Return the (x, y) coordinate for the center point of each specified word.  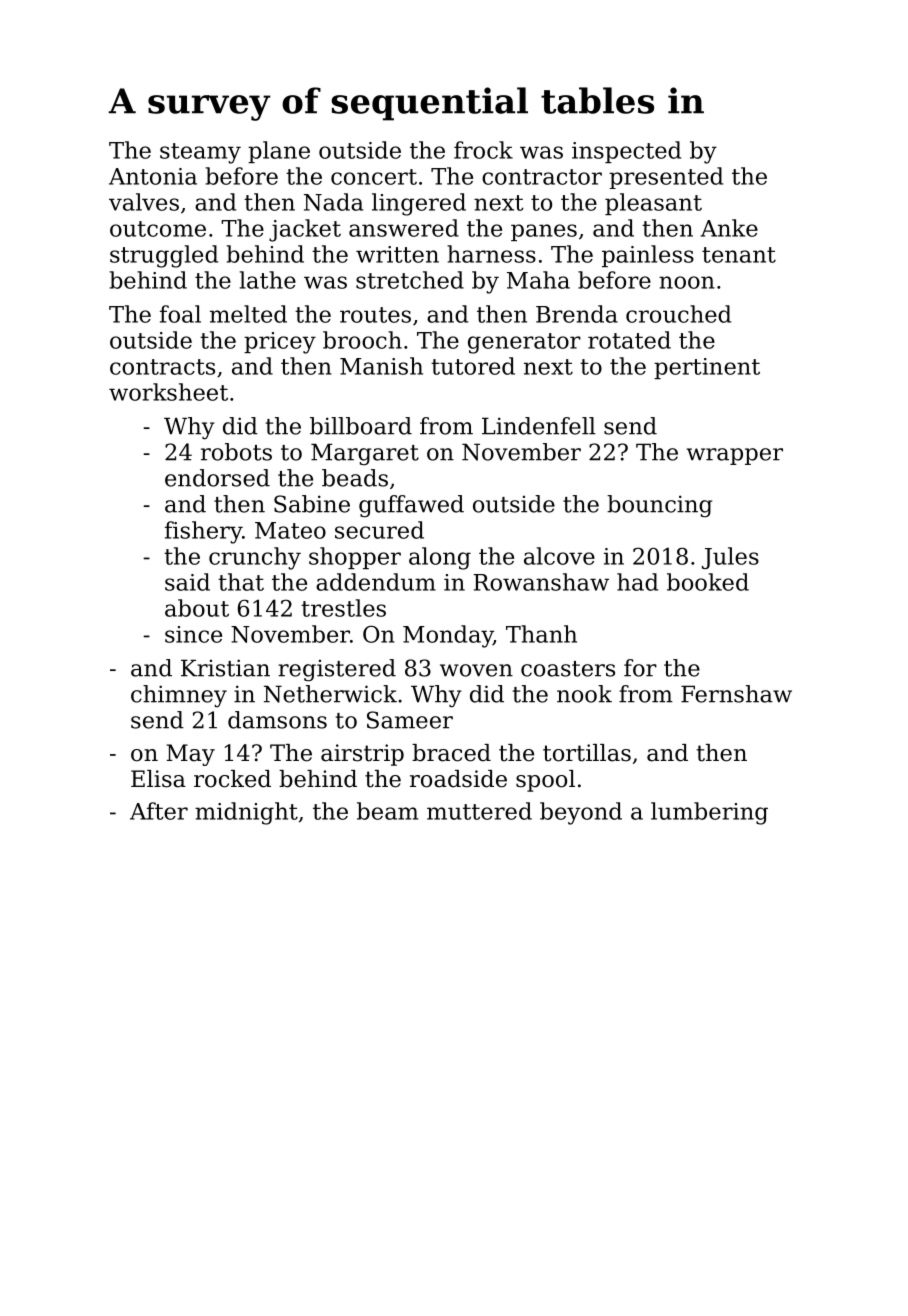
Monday (448, 636)
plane (279, 152)
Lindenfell (539, 426)
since (193, 634)
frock (483, 150)
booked (708, 582)
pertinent (707, 368)
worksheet (168, 392)
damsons (277, 720)
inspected (626, 152)
